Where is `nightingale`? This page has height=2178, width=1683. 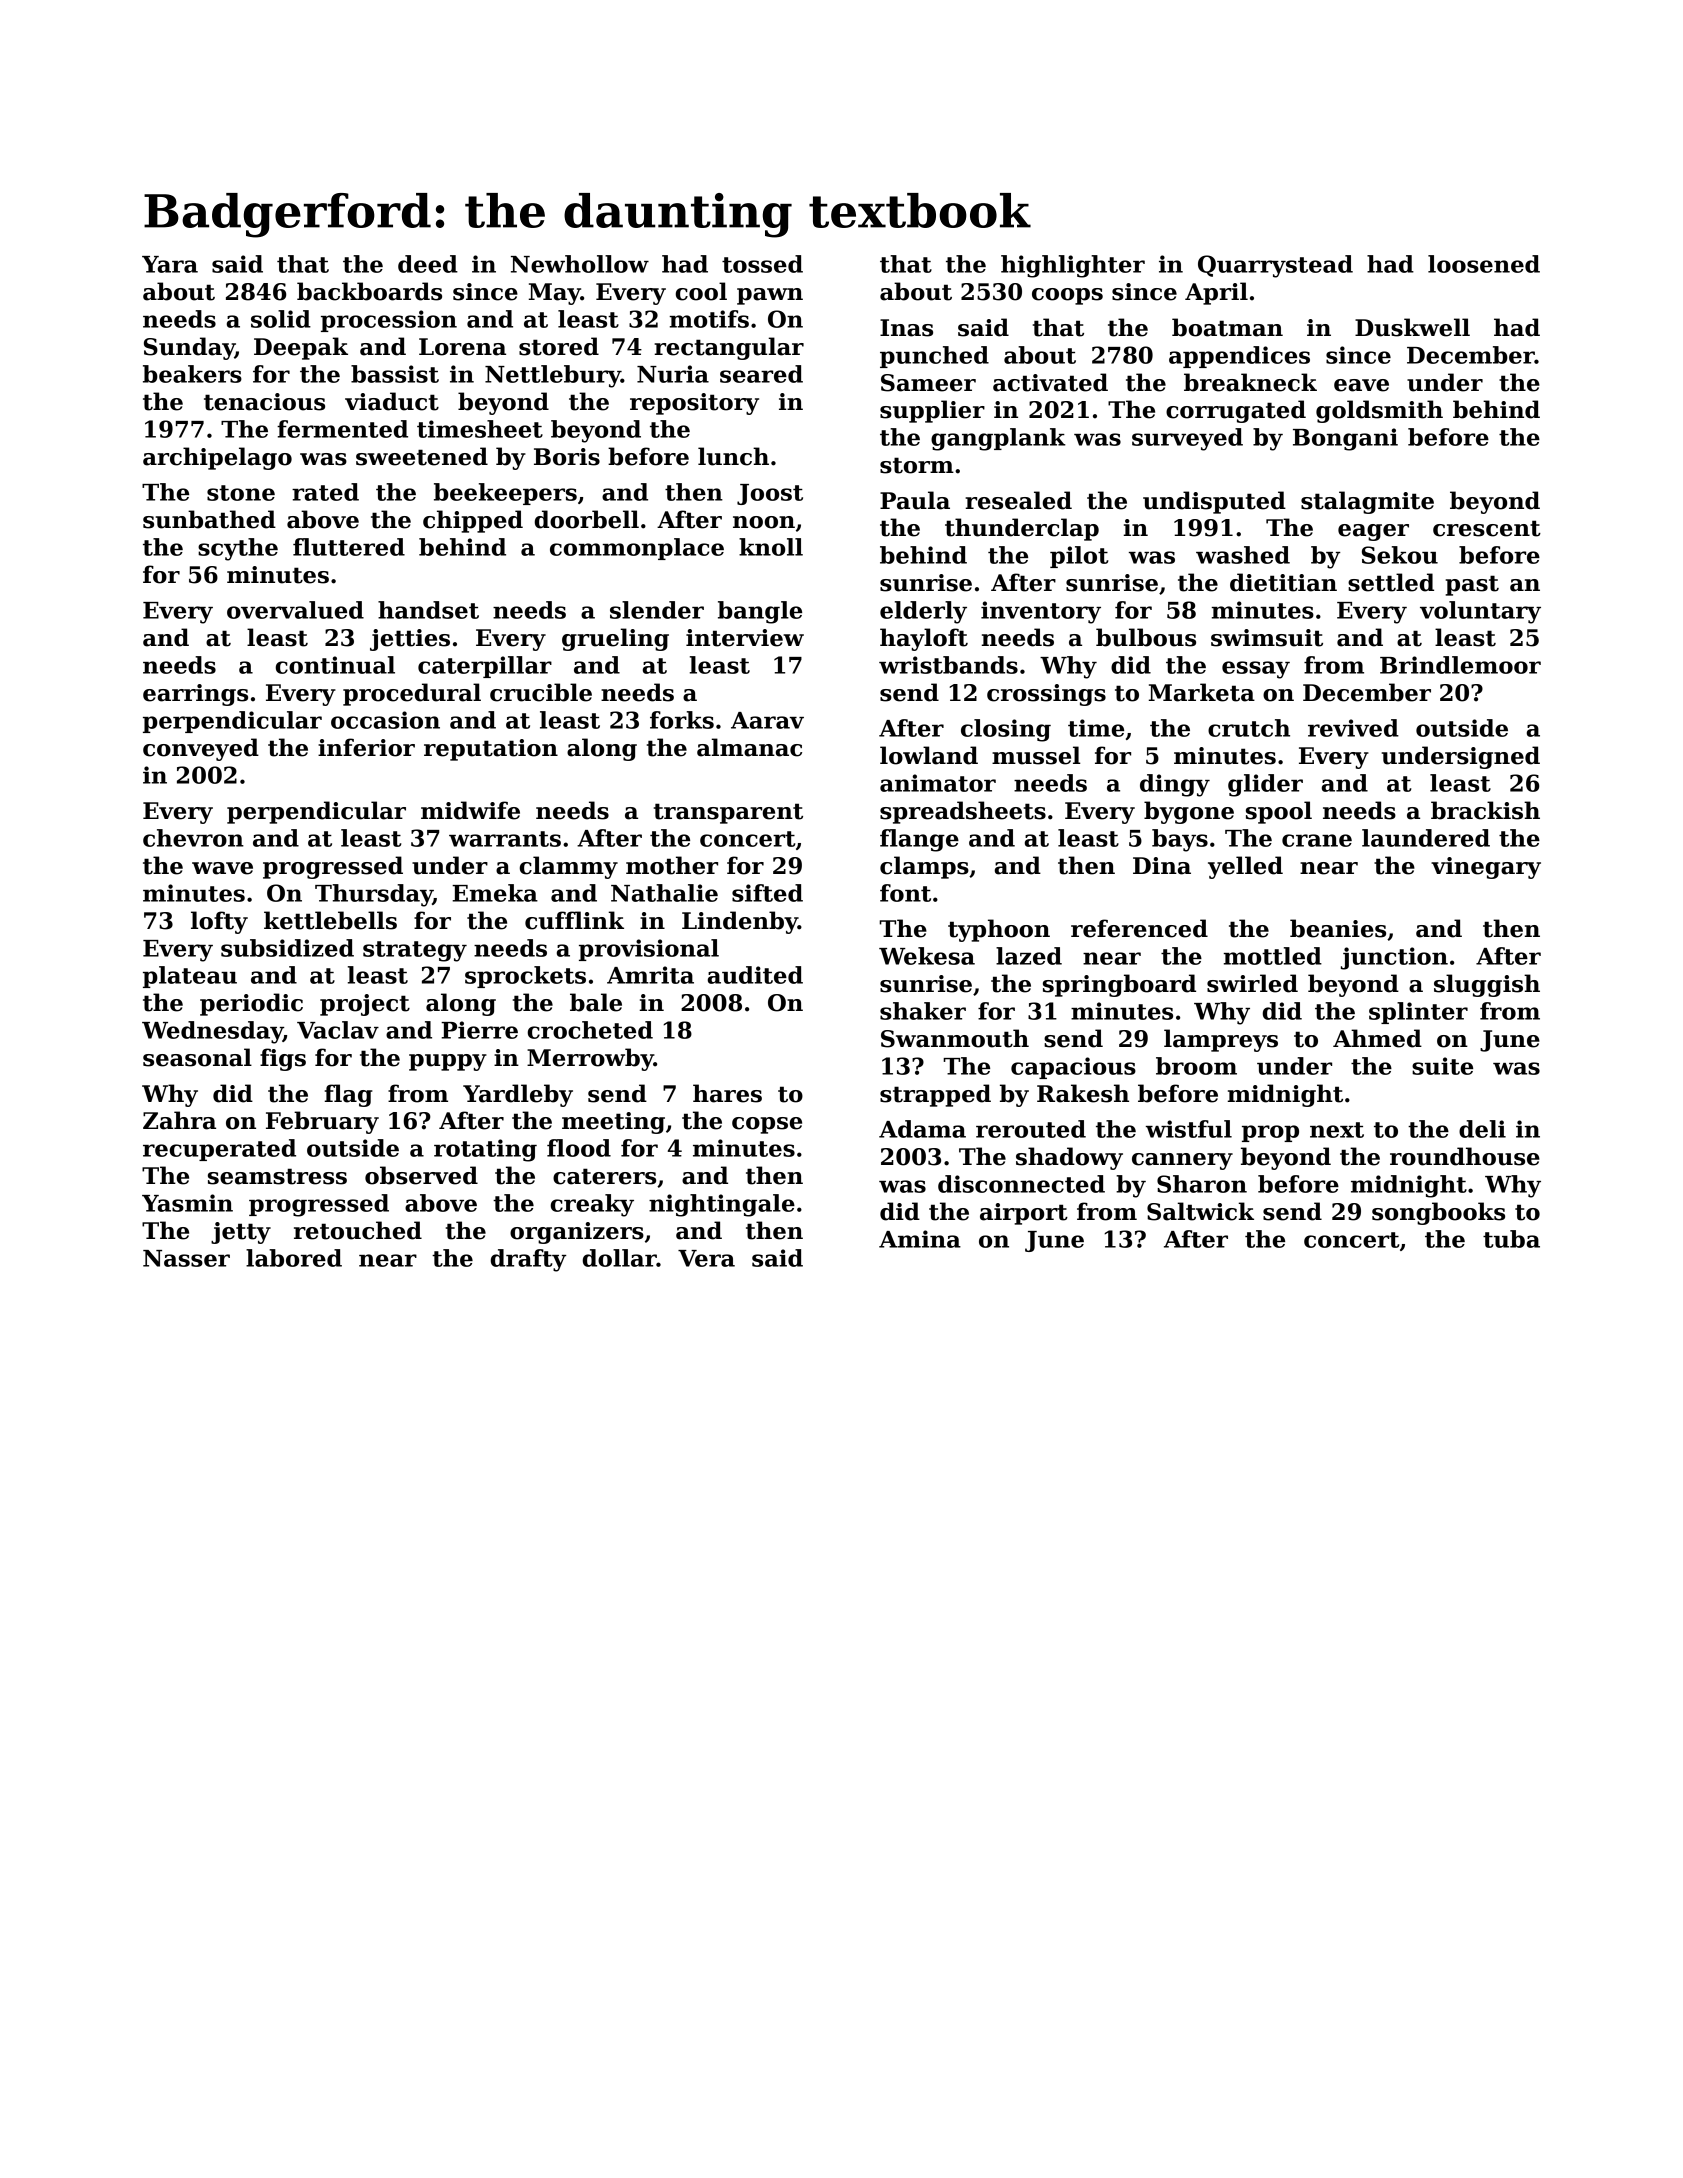 nightingale is located at coordinates (722, 1205).
